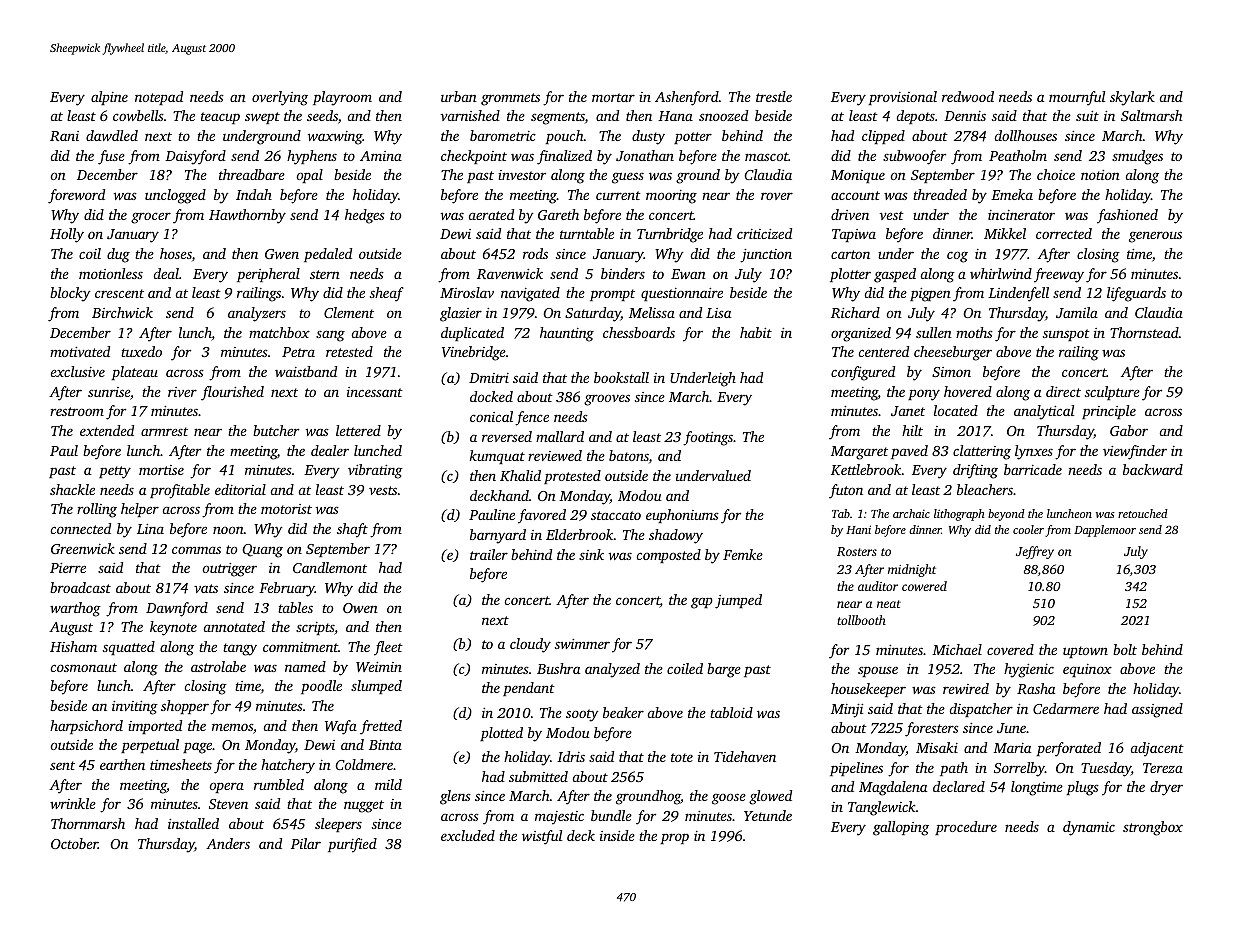 The height and width of the screenshot is (952, 1233). Describe the element at coordinates (342, 98) in the screenshot. I see `playroom` at that location.
